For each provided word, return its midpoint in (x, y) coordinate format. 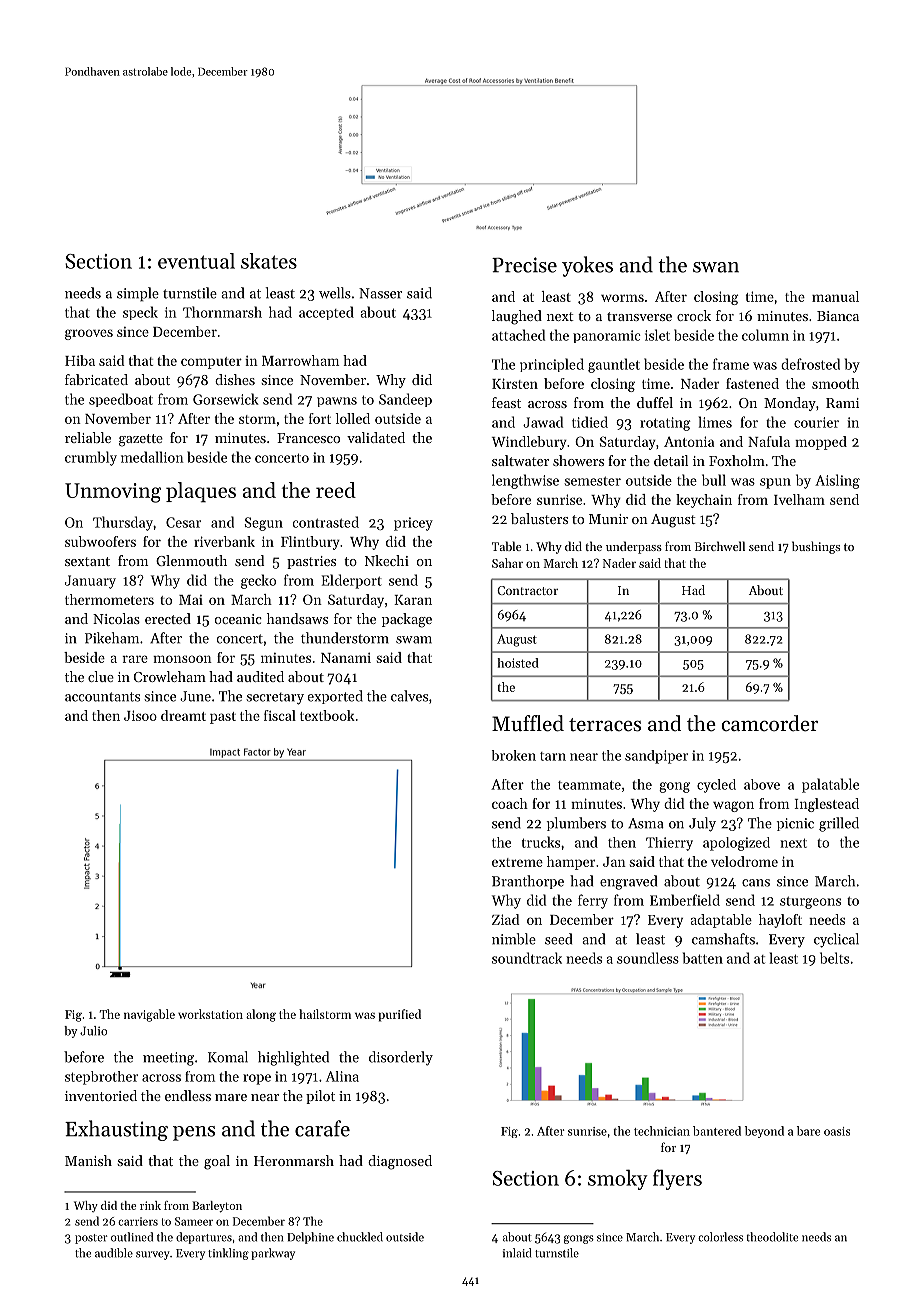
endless (188, 1095)
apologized (736, 844)
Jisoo (140, 715)
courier (816, 422)
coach (510, 803)
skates (269, 261)
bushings (816, 547)
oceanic (238, 619)
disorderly (401, 1058)
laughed (517, 317)
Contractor (527, 590)
